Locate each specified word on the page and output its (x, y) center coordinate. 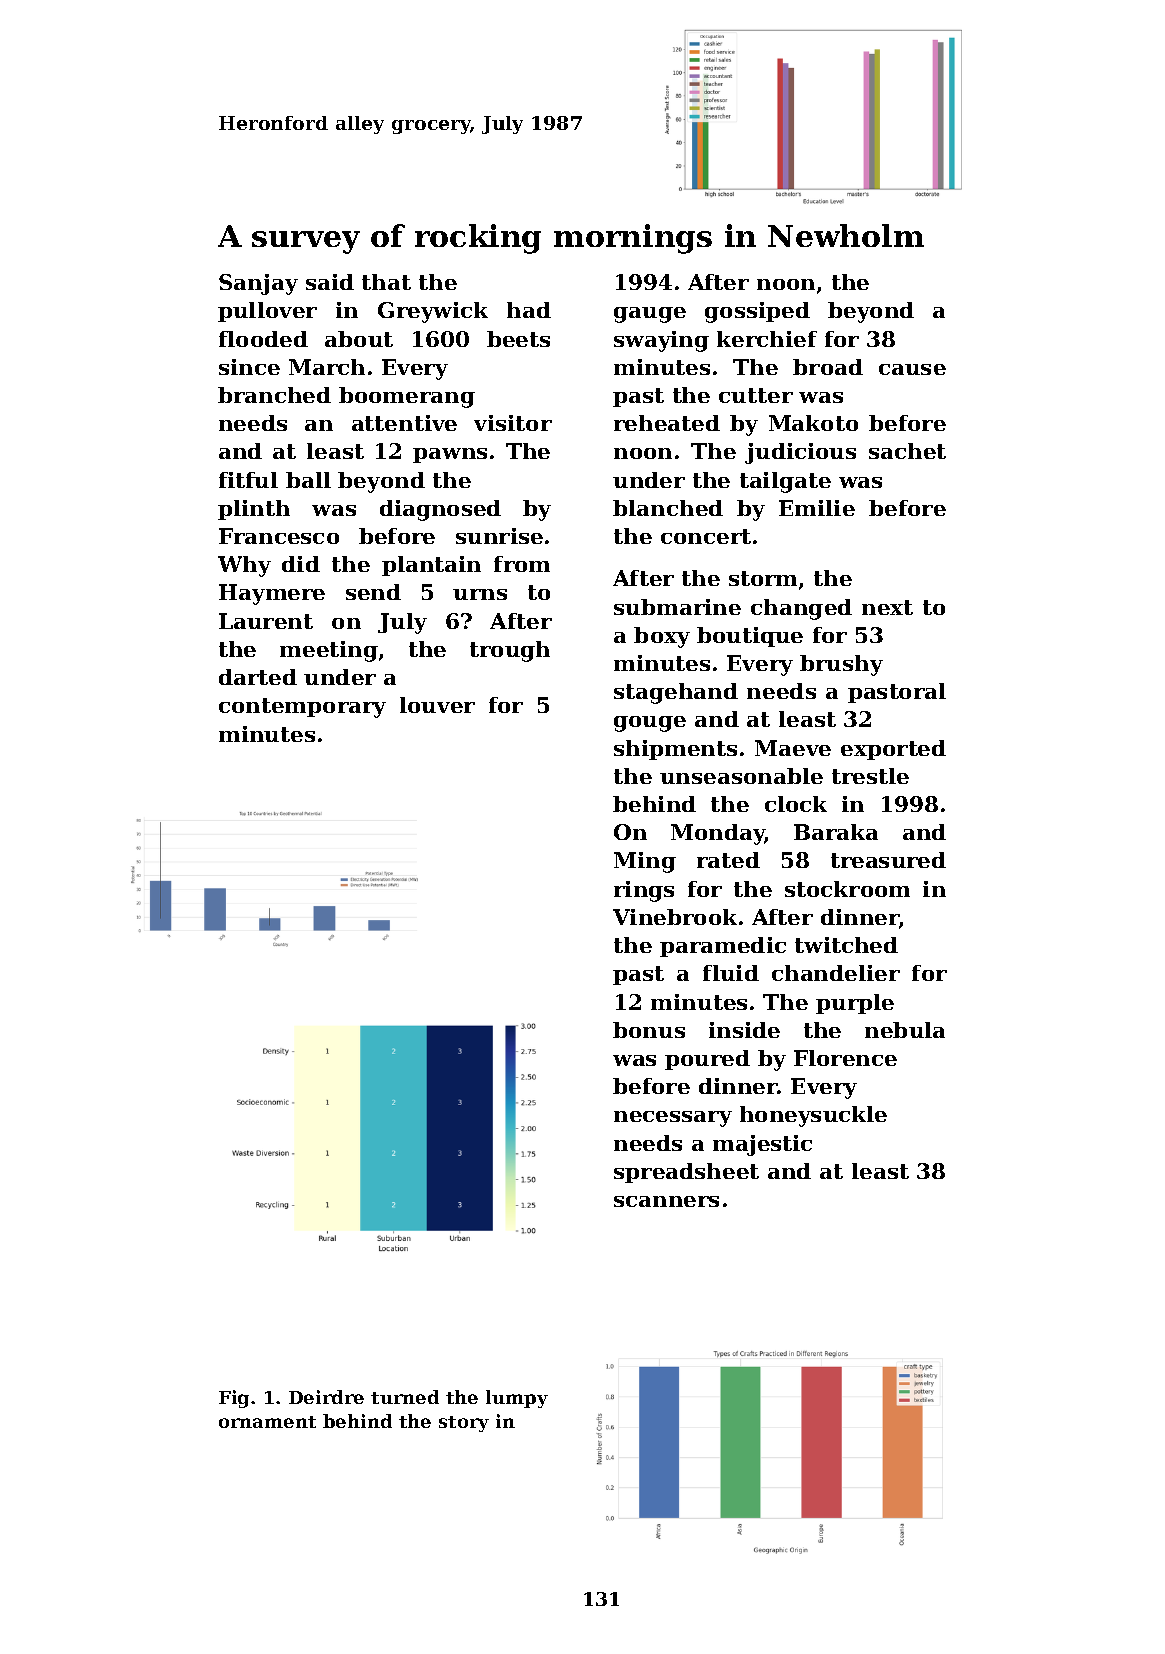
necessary (673, 1119)
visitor (513, 423)
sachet (907, 451)
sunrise (499, 536)
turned (405, 1397)
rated (728, 860)
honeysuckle (813, 1116)
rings (644, 891)
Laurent (266, 621)
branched (274, 395)
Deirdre (326, 1397)
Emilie (817, 508)
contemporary (302, 708)
